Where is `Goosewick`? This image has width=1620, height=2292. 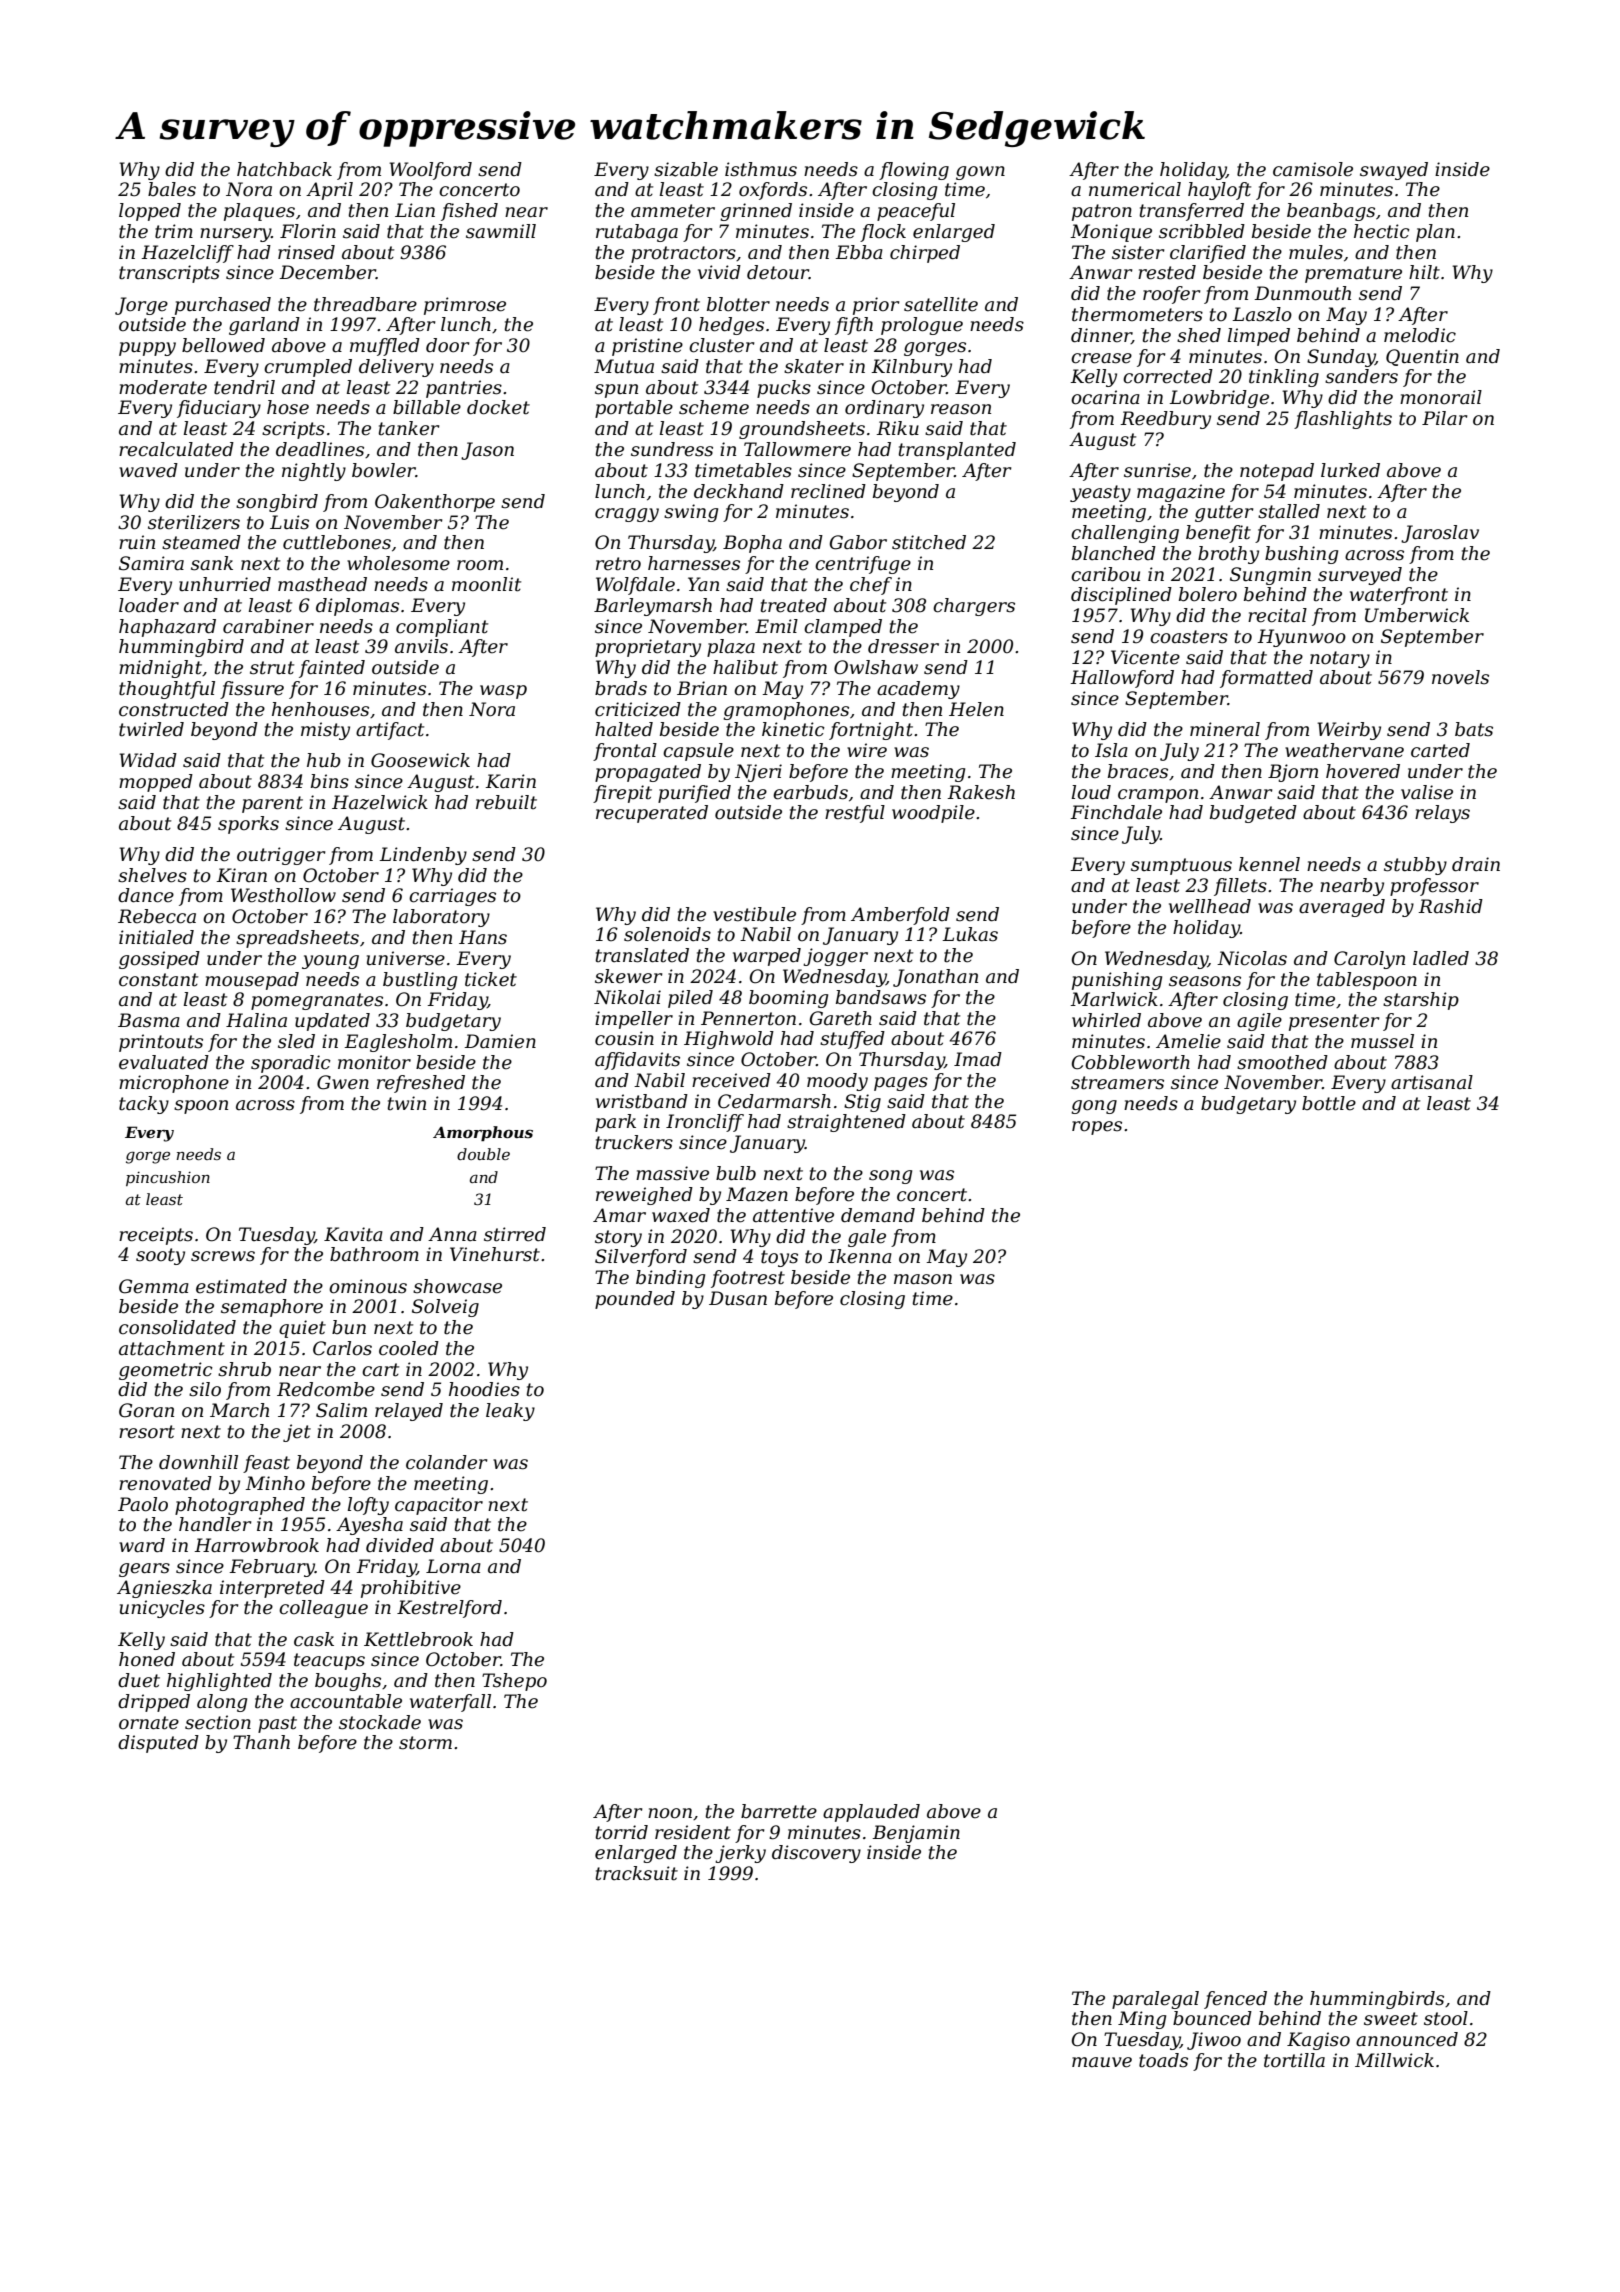
Goosewick is located at coordinates (420, 760).
